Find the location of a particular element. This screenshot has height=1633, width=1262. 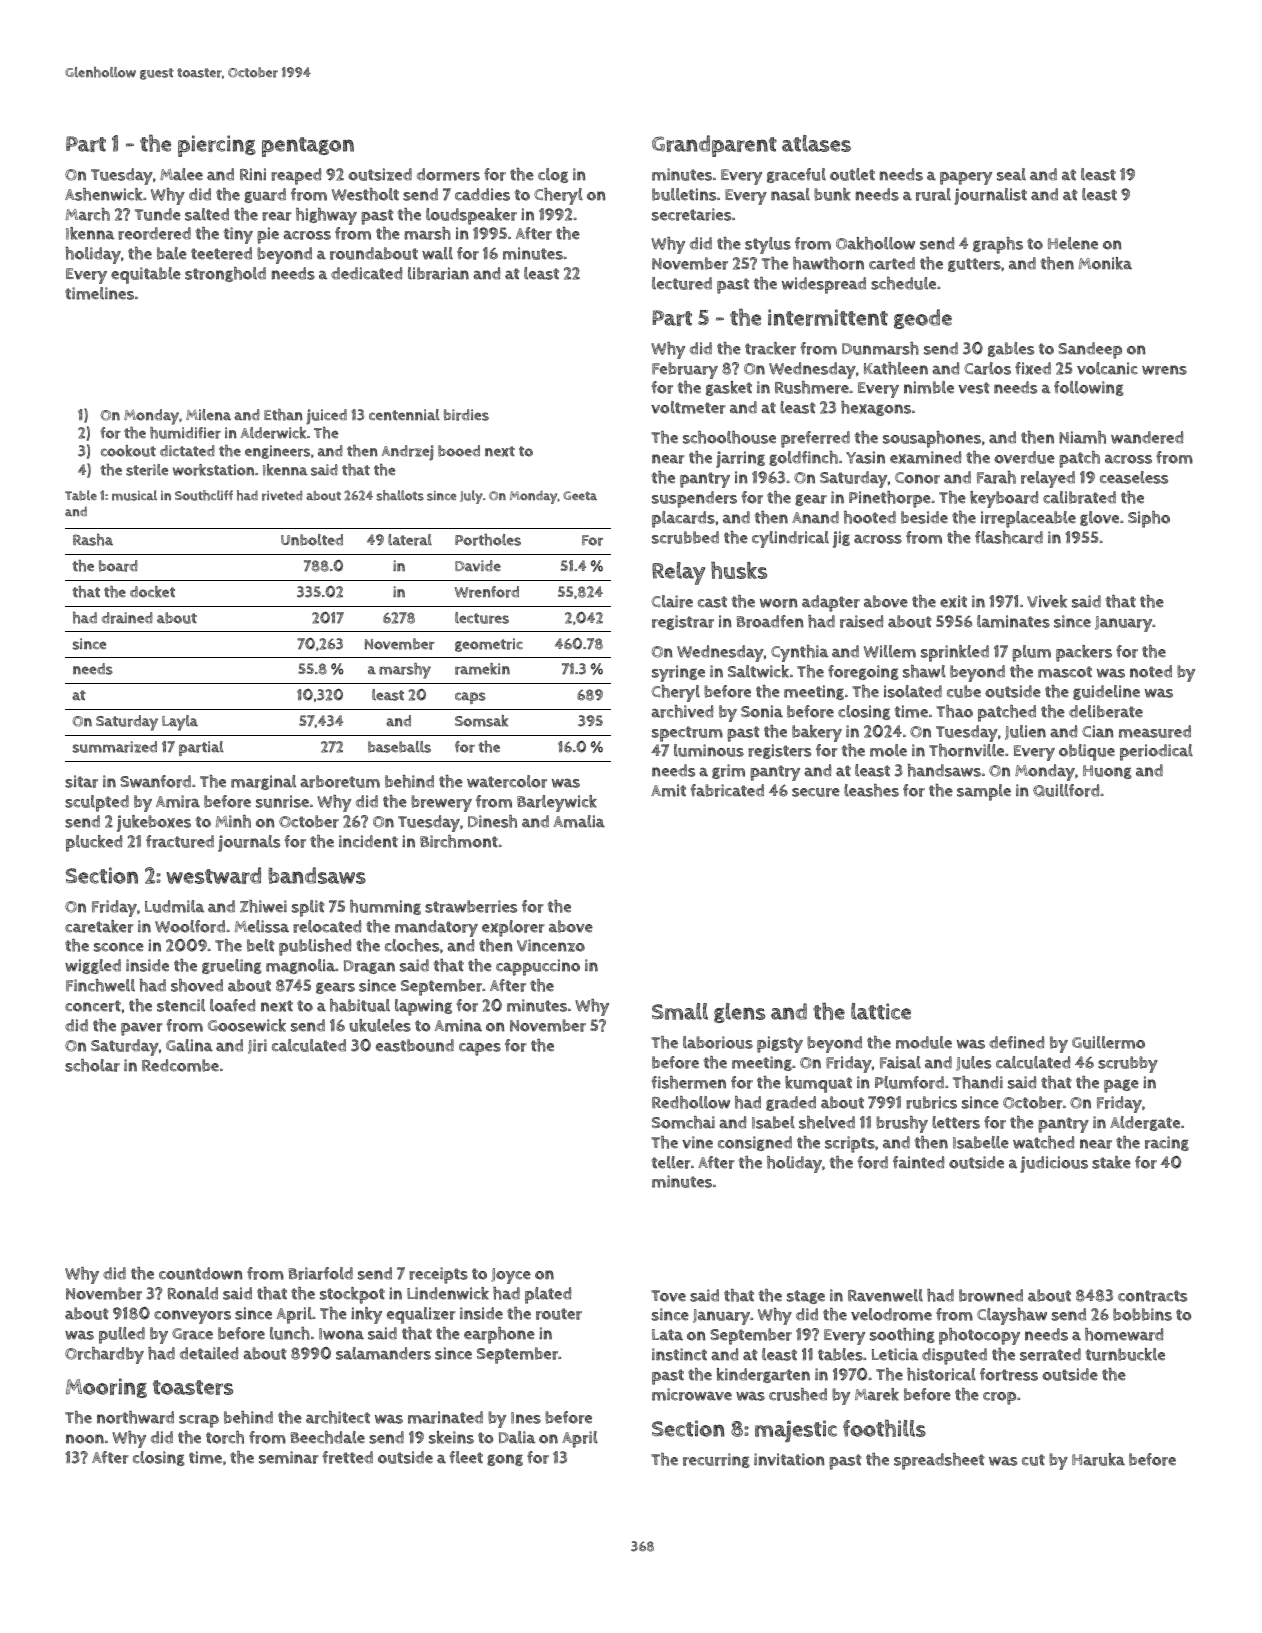

recurring is located at coordinates (716, 1460).
